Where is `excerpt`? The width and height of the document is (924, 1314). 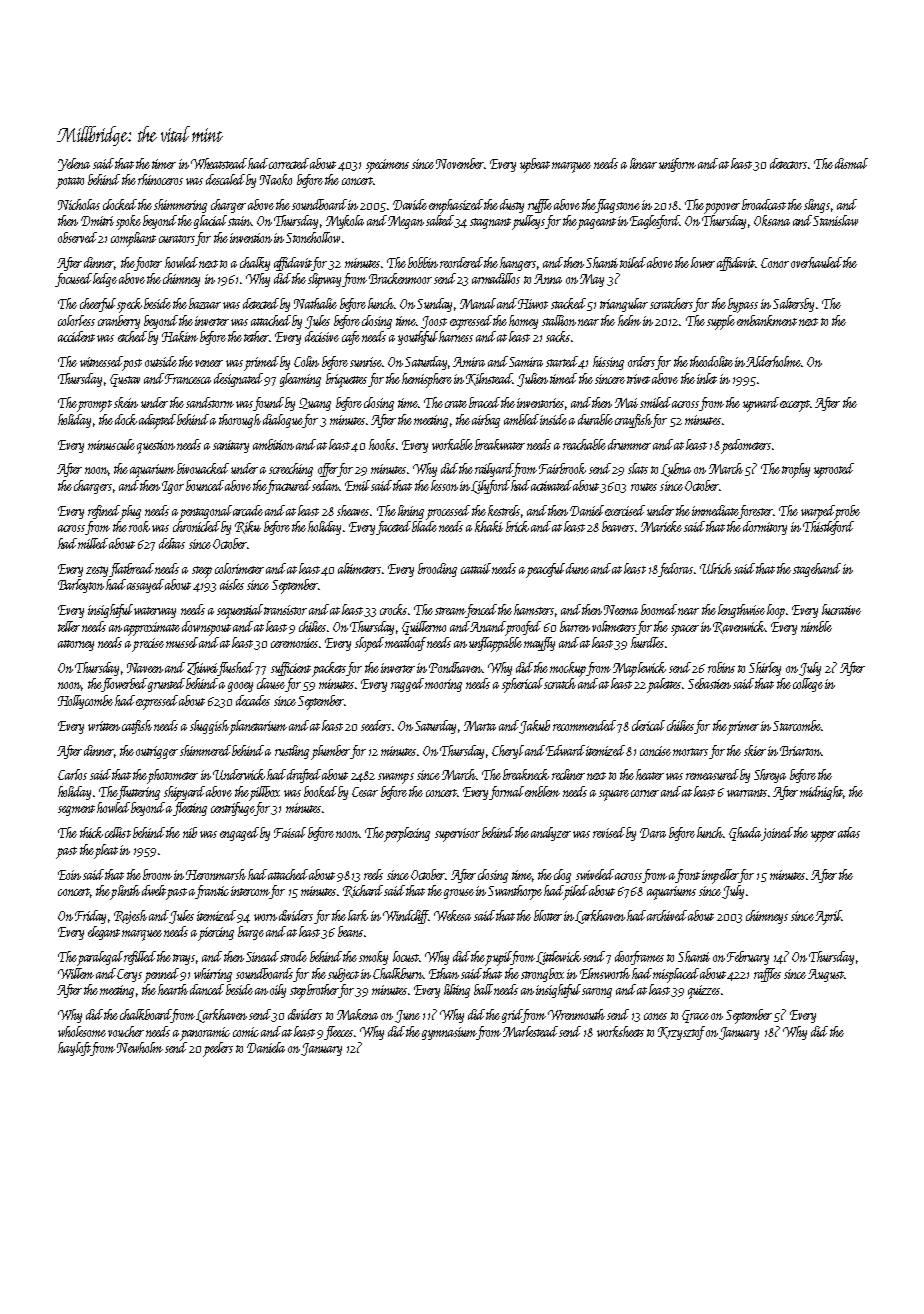
excerpt is located at coordinates (795, 406).
